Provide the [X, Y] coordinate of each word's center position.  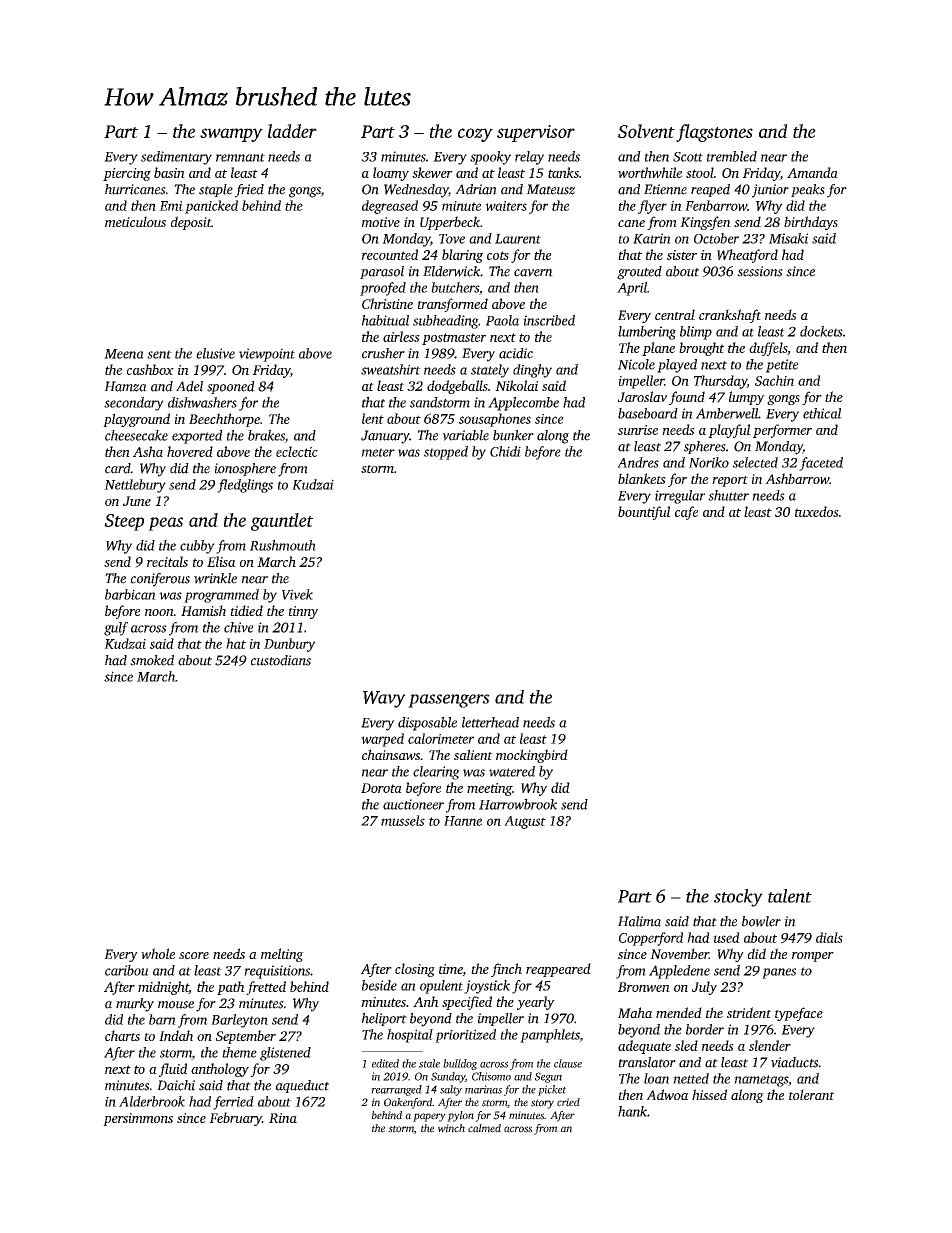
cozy [475, 135]
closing [415, 970]
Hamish [203, 610]
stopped [446, 453]
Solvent [646, 131]
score [194, 955]
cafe [686, 513]
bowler [761, 921]
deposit [191, 223]
